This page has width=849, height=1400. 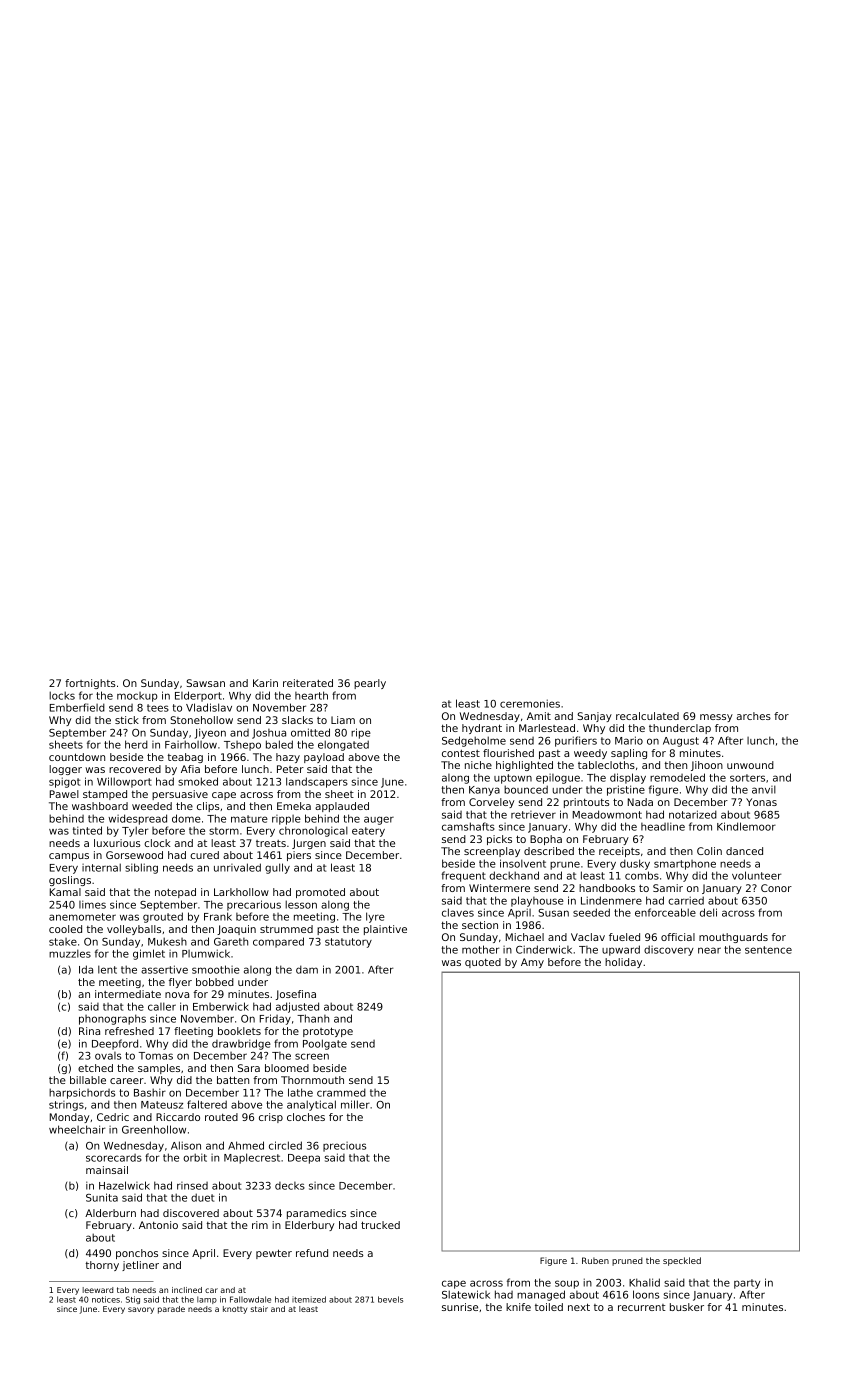 I want to click on tablecloths, so click(x=606, y=765).
